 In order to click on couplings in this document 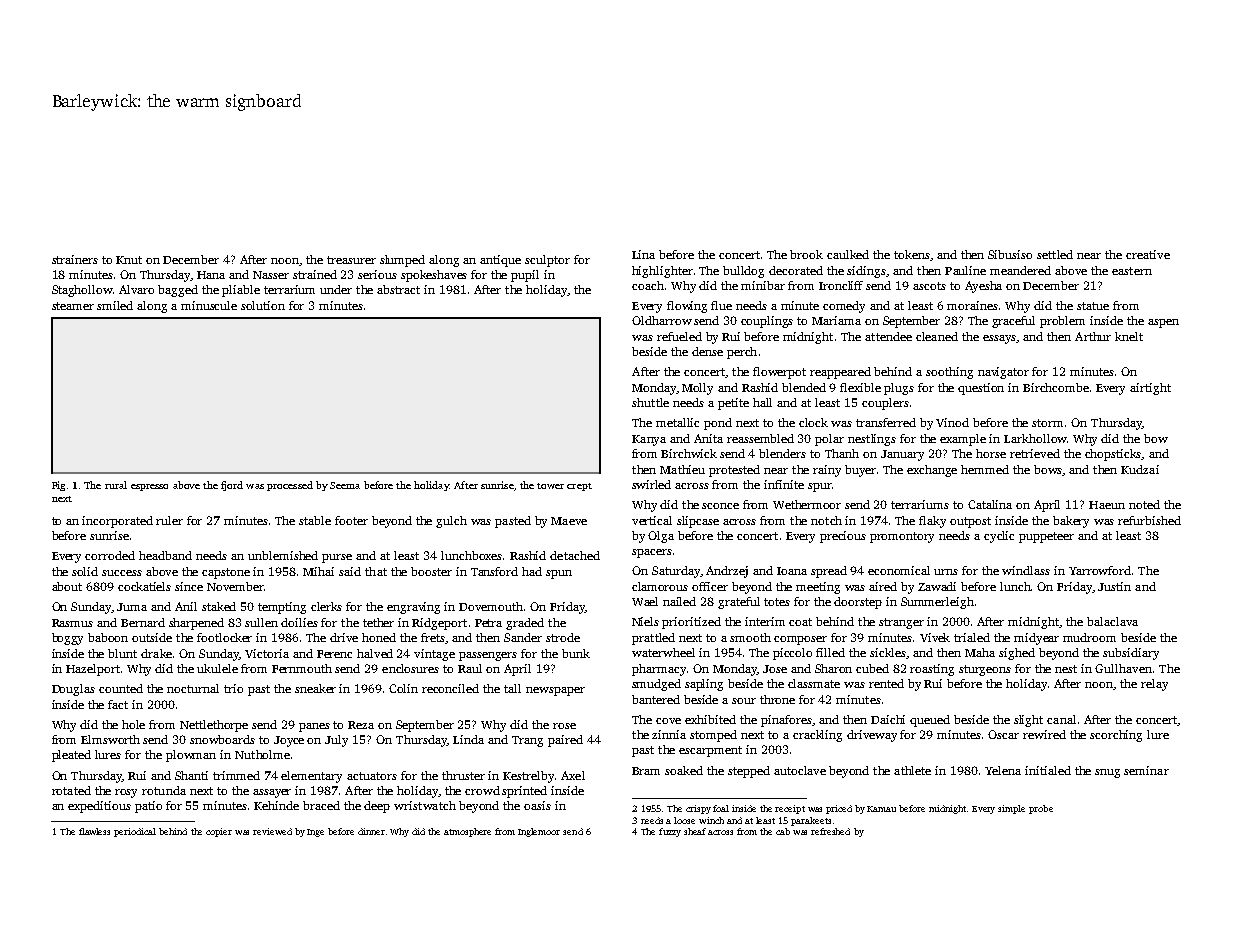, I will do `click(767, 322)`.
